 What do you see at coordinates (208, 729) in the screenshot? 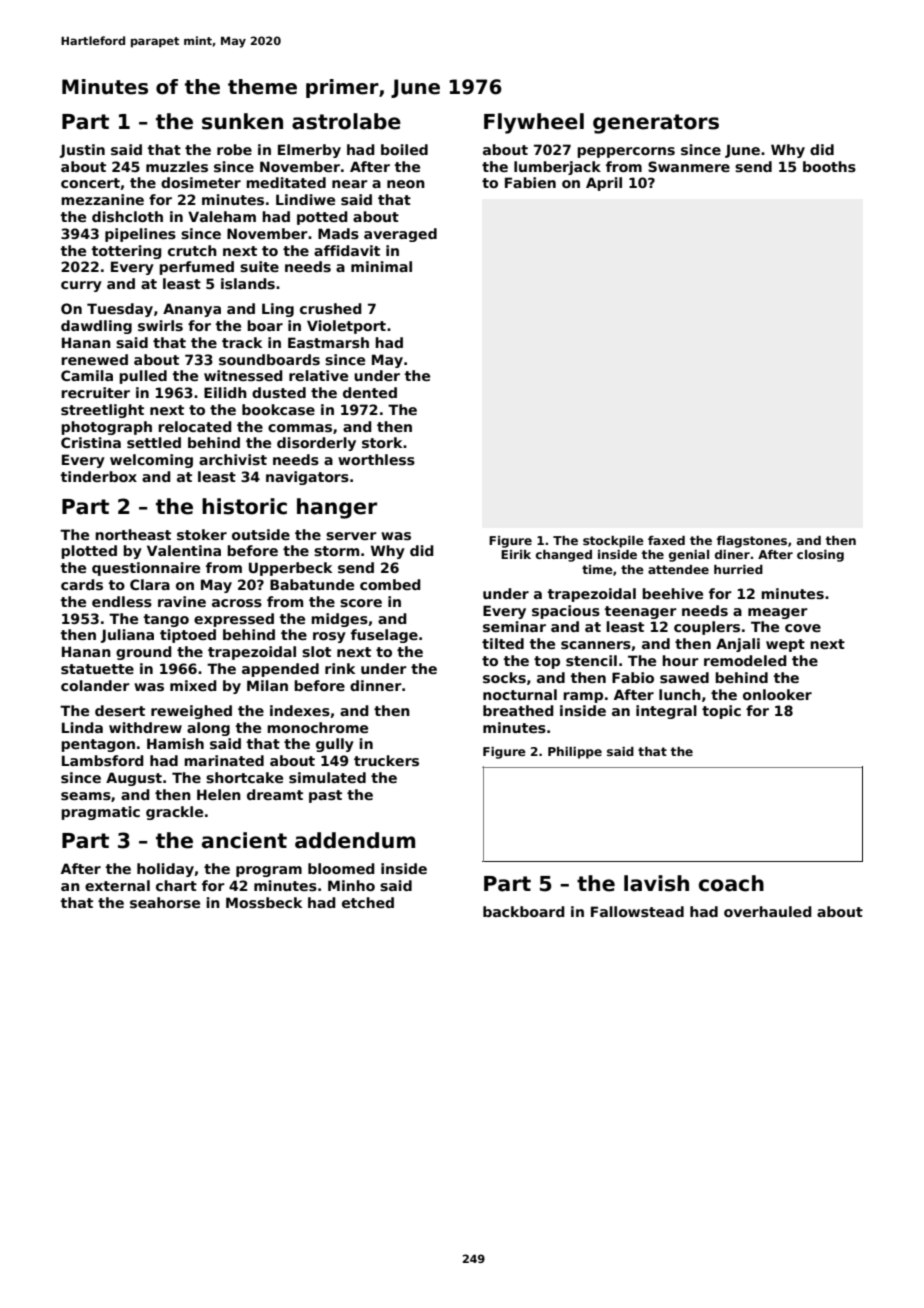
I see `along` at bounding box center [208, 729].
